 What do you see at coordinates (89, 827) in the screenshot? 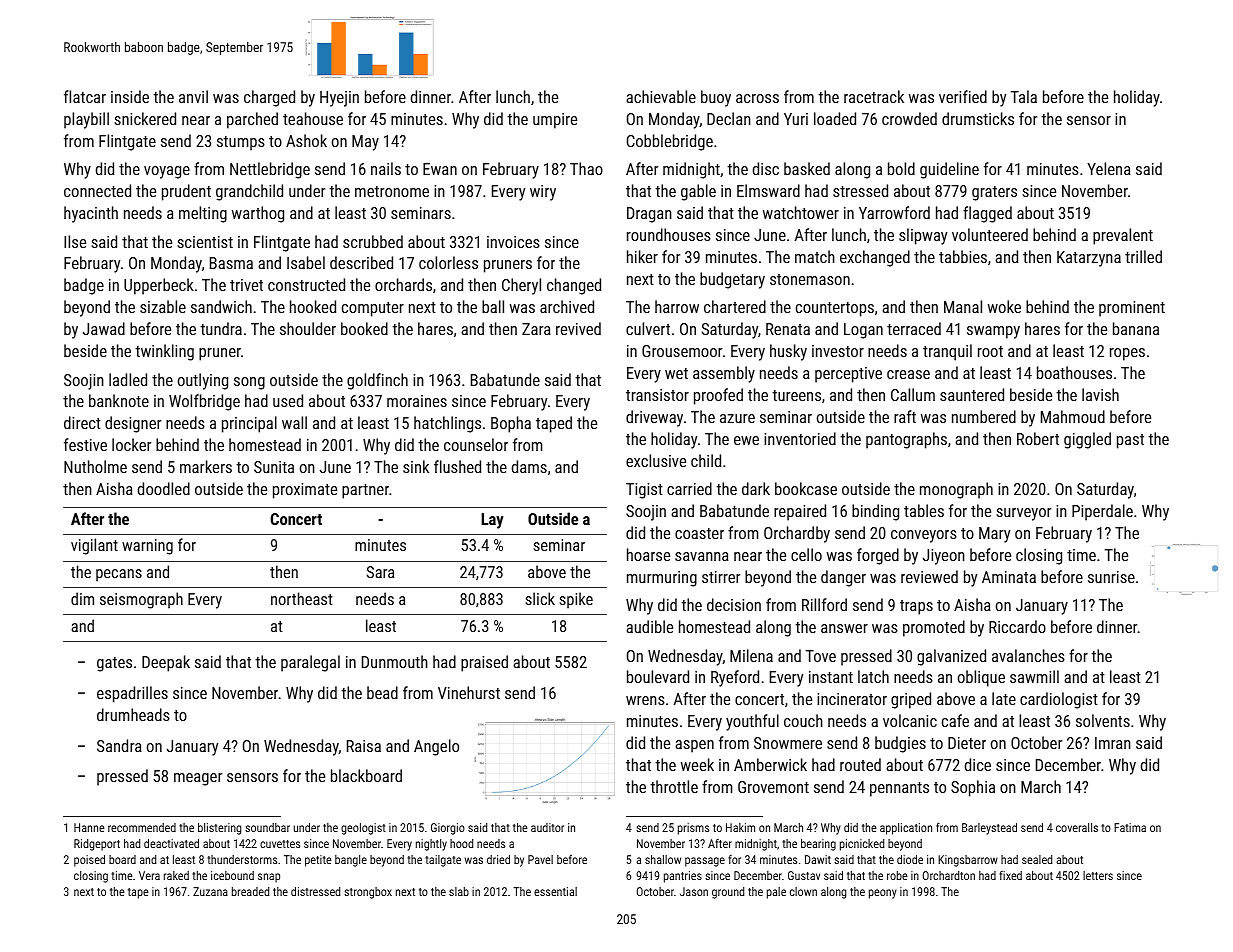
I see `Hanne` at bounding box center [89, 827].
